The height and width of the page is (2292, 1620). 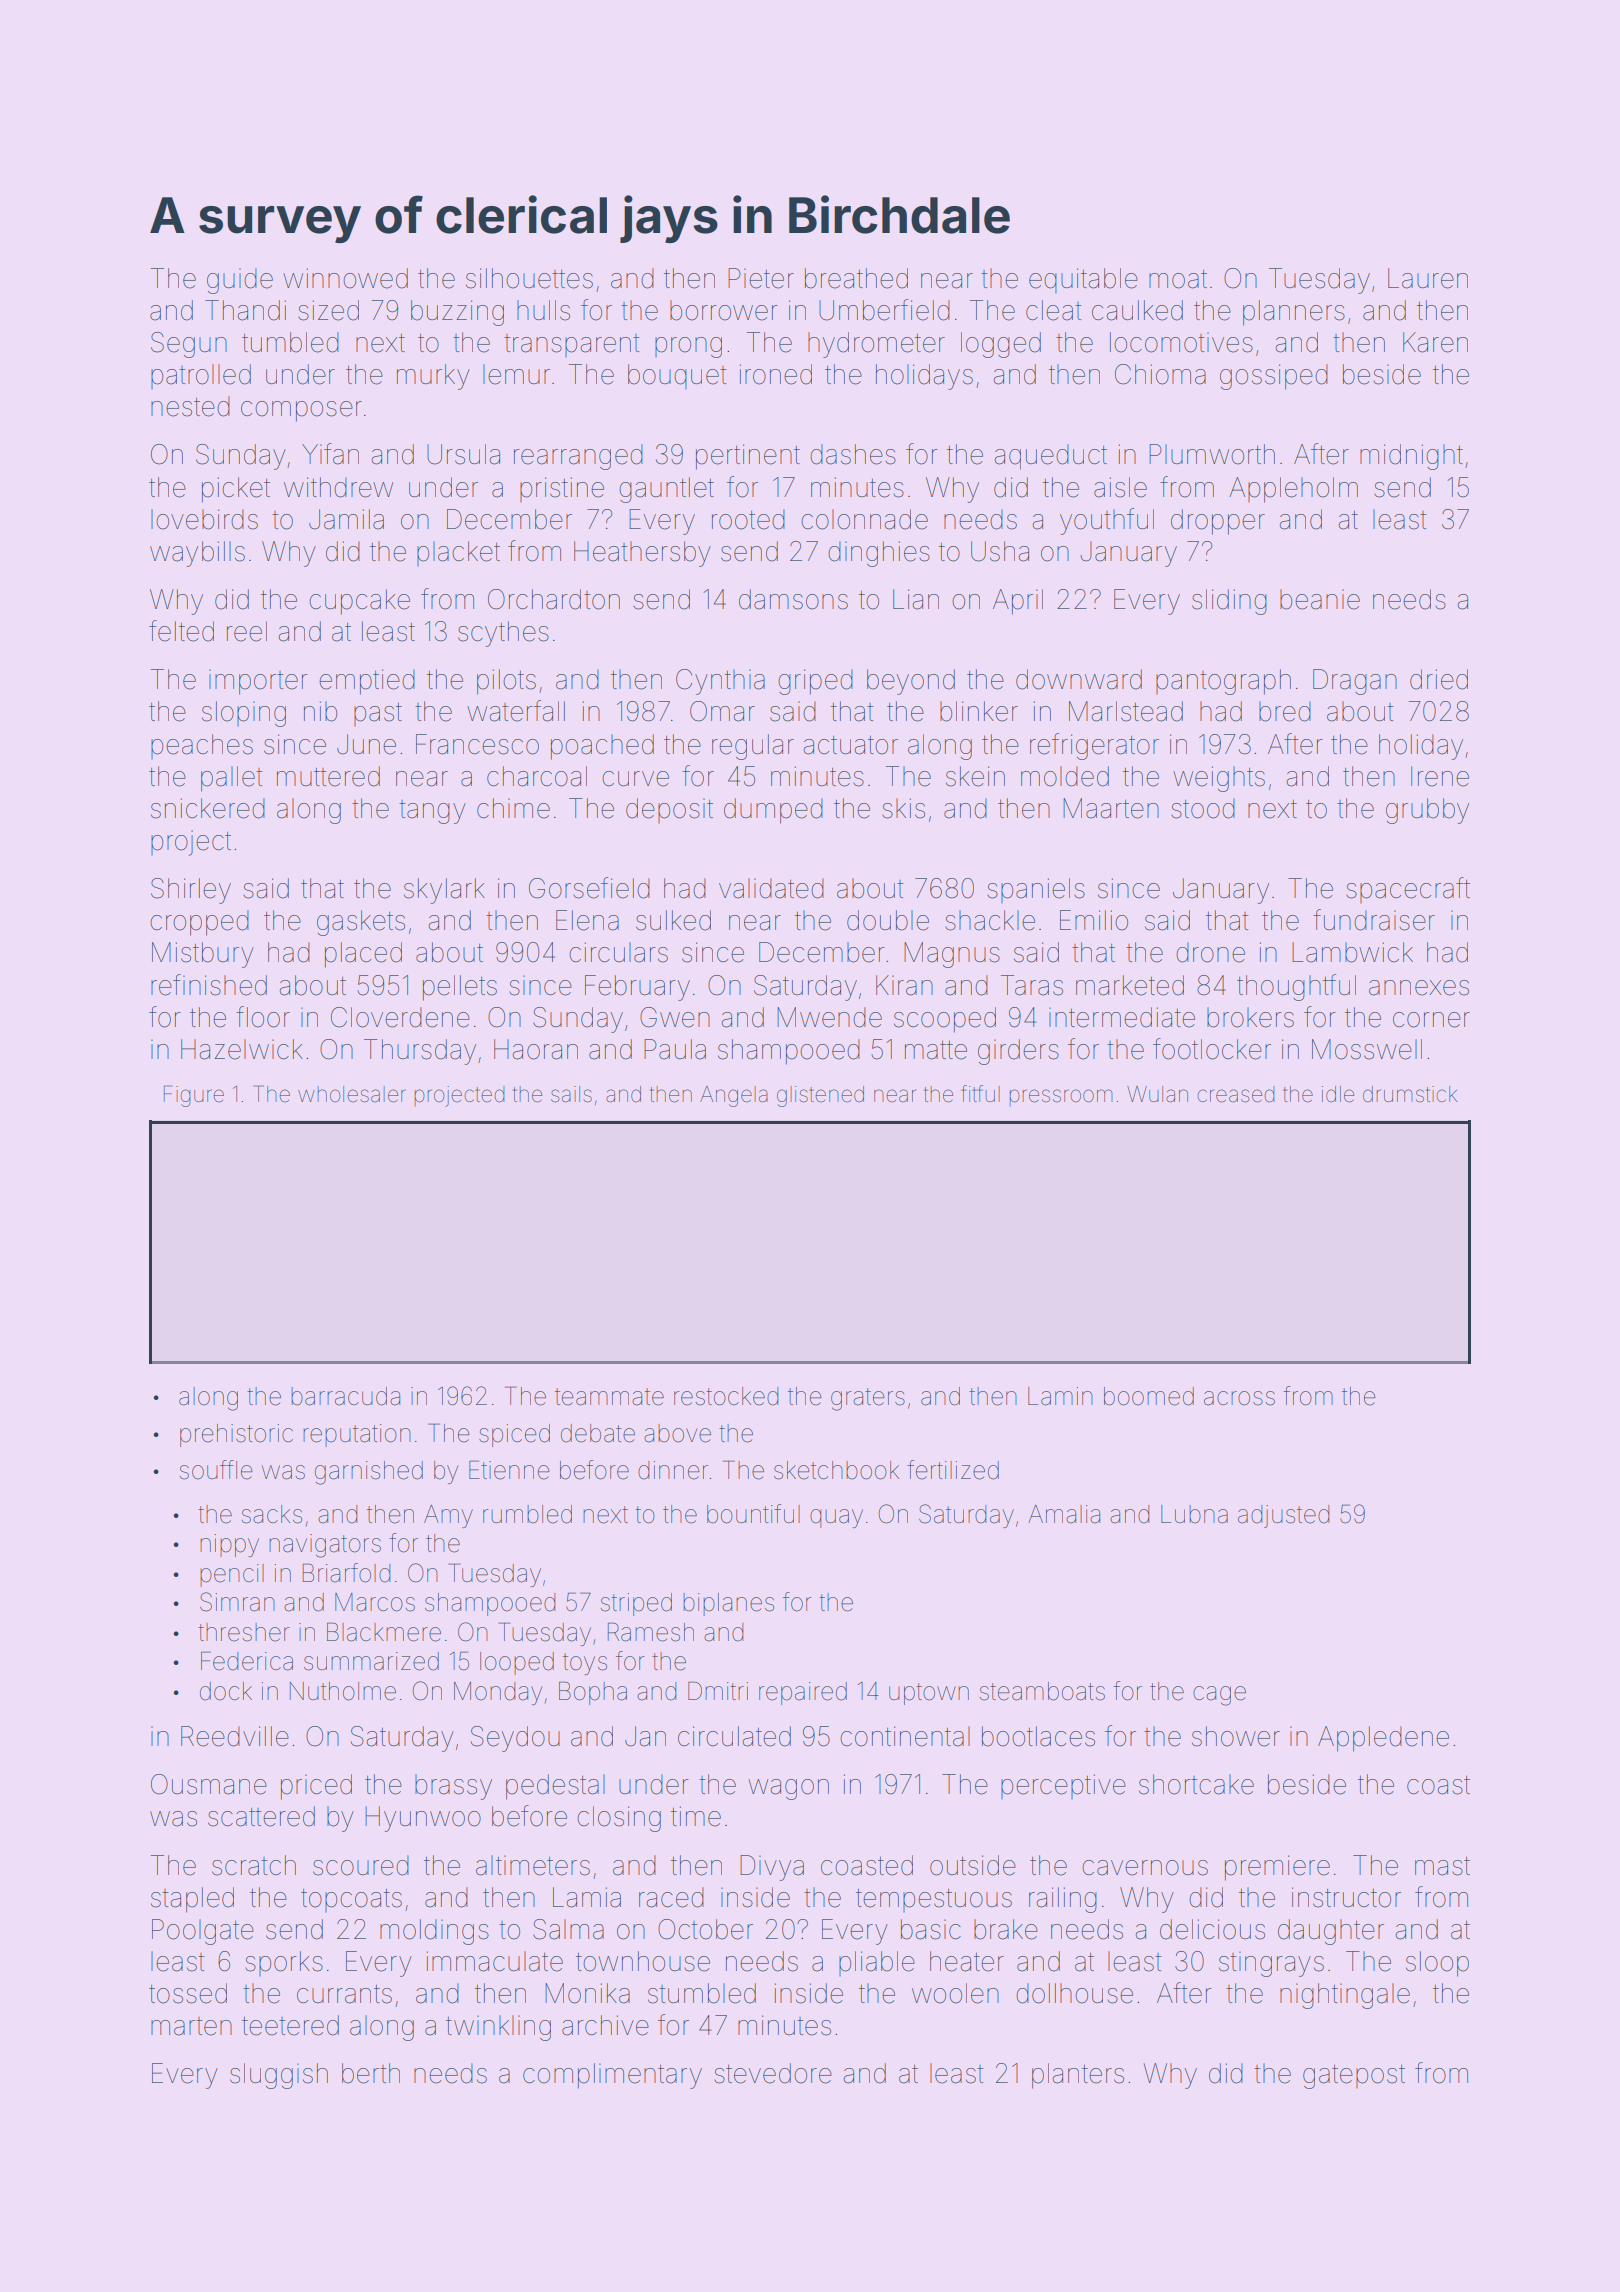 What do you see at coordinates (1210, 952) in the page?
I see `drone` at bounding box center [1210, 952].
